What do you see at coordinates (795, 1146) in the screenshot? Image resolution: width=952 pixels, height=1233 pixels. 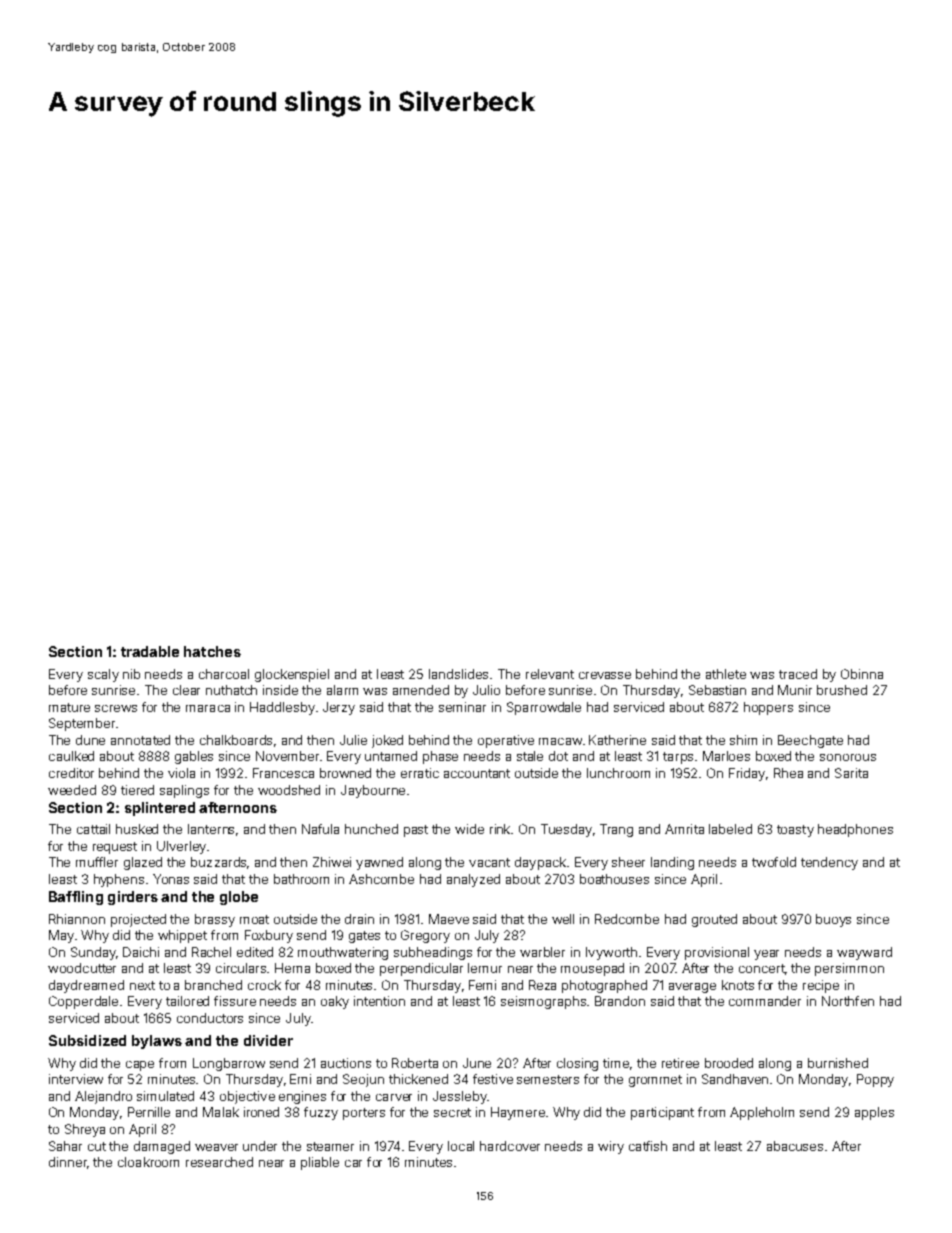 I see `abacuses` at bounding box center [795, 1146].
